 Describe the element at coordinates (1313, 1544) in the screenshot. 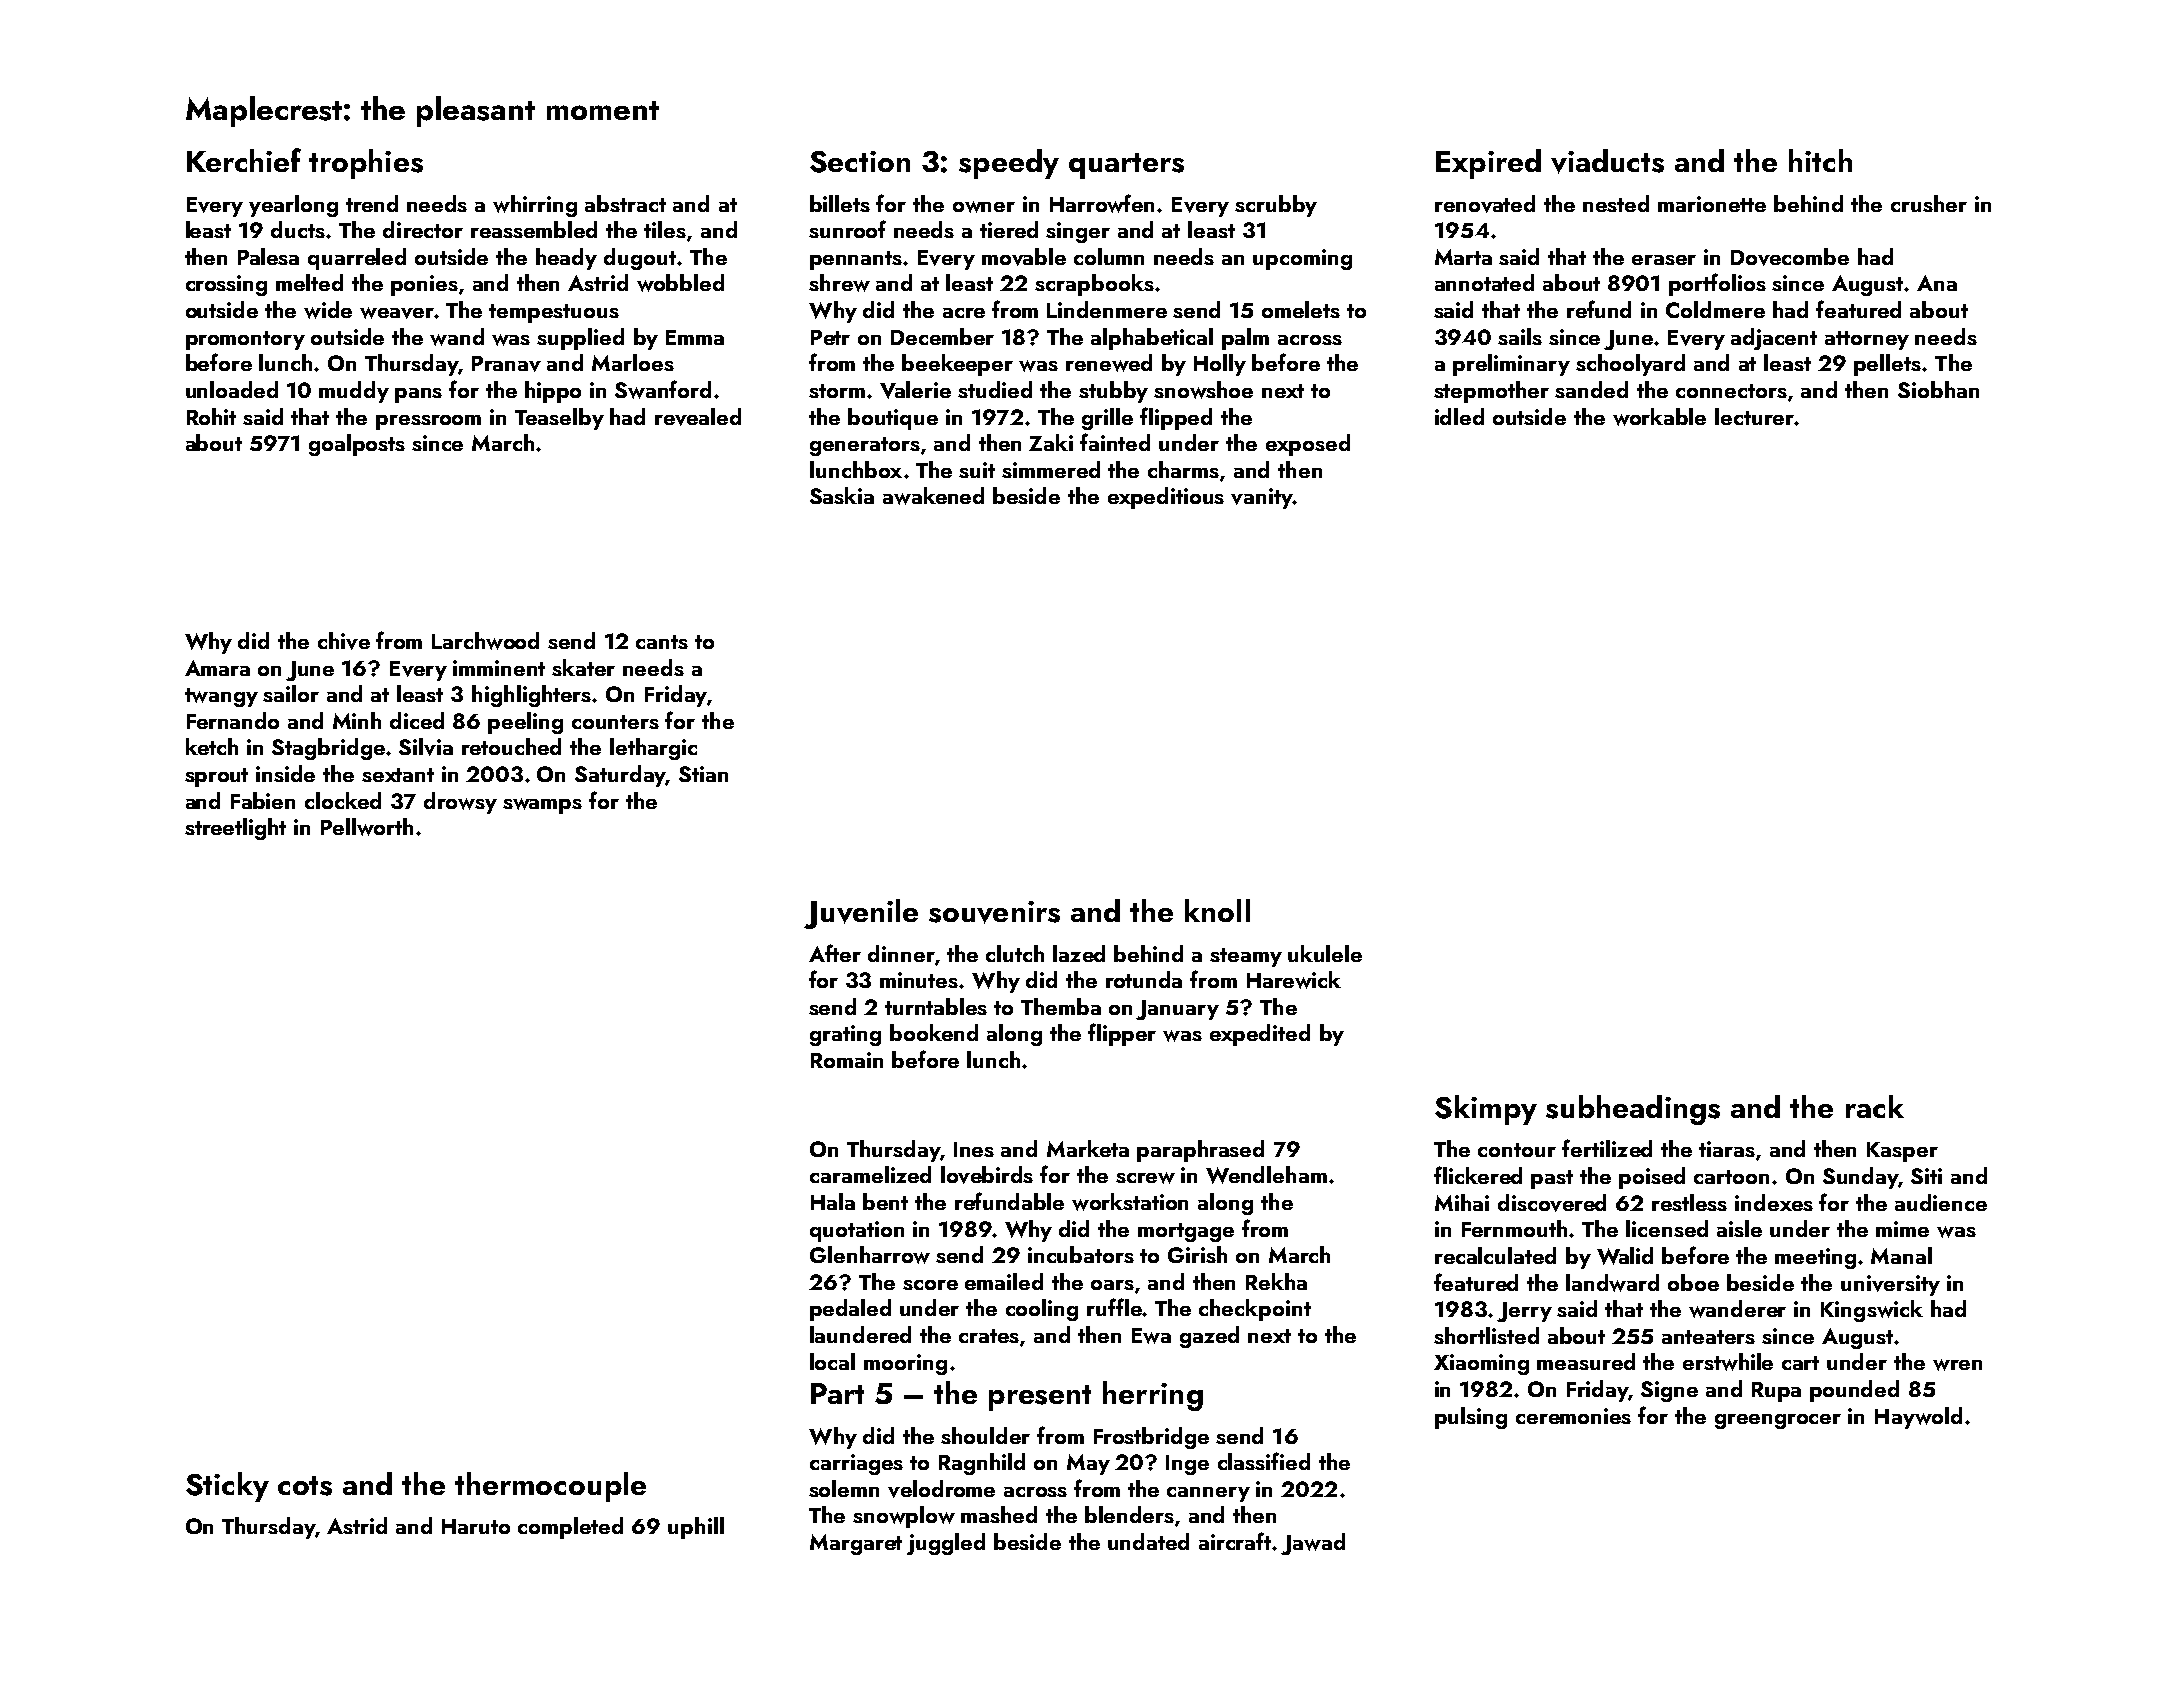

I see `Jawad` at that location.
